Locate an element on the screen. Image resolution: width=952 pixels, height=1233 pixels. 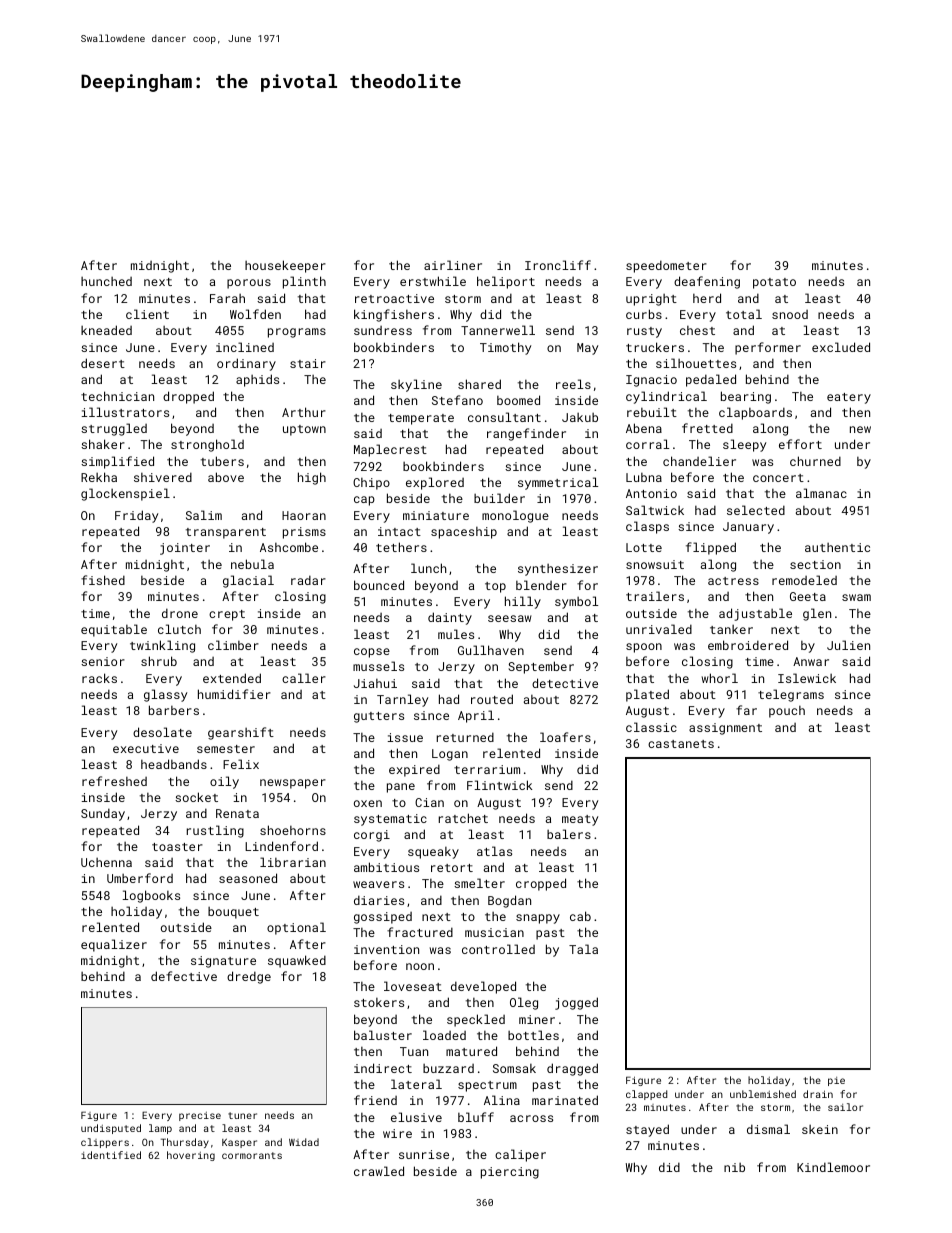
Somsak is located at coordinates (514, 1068).
